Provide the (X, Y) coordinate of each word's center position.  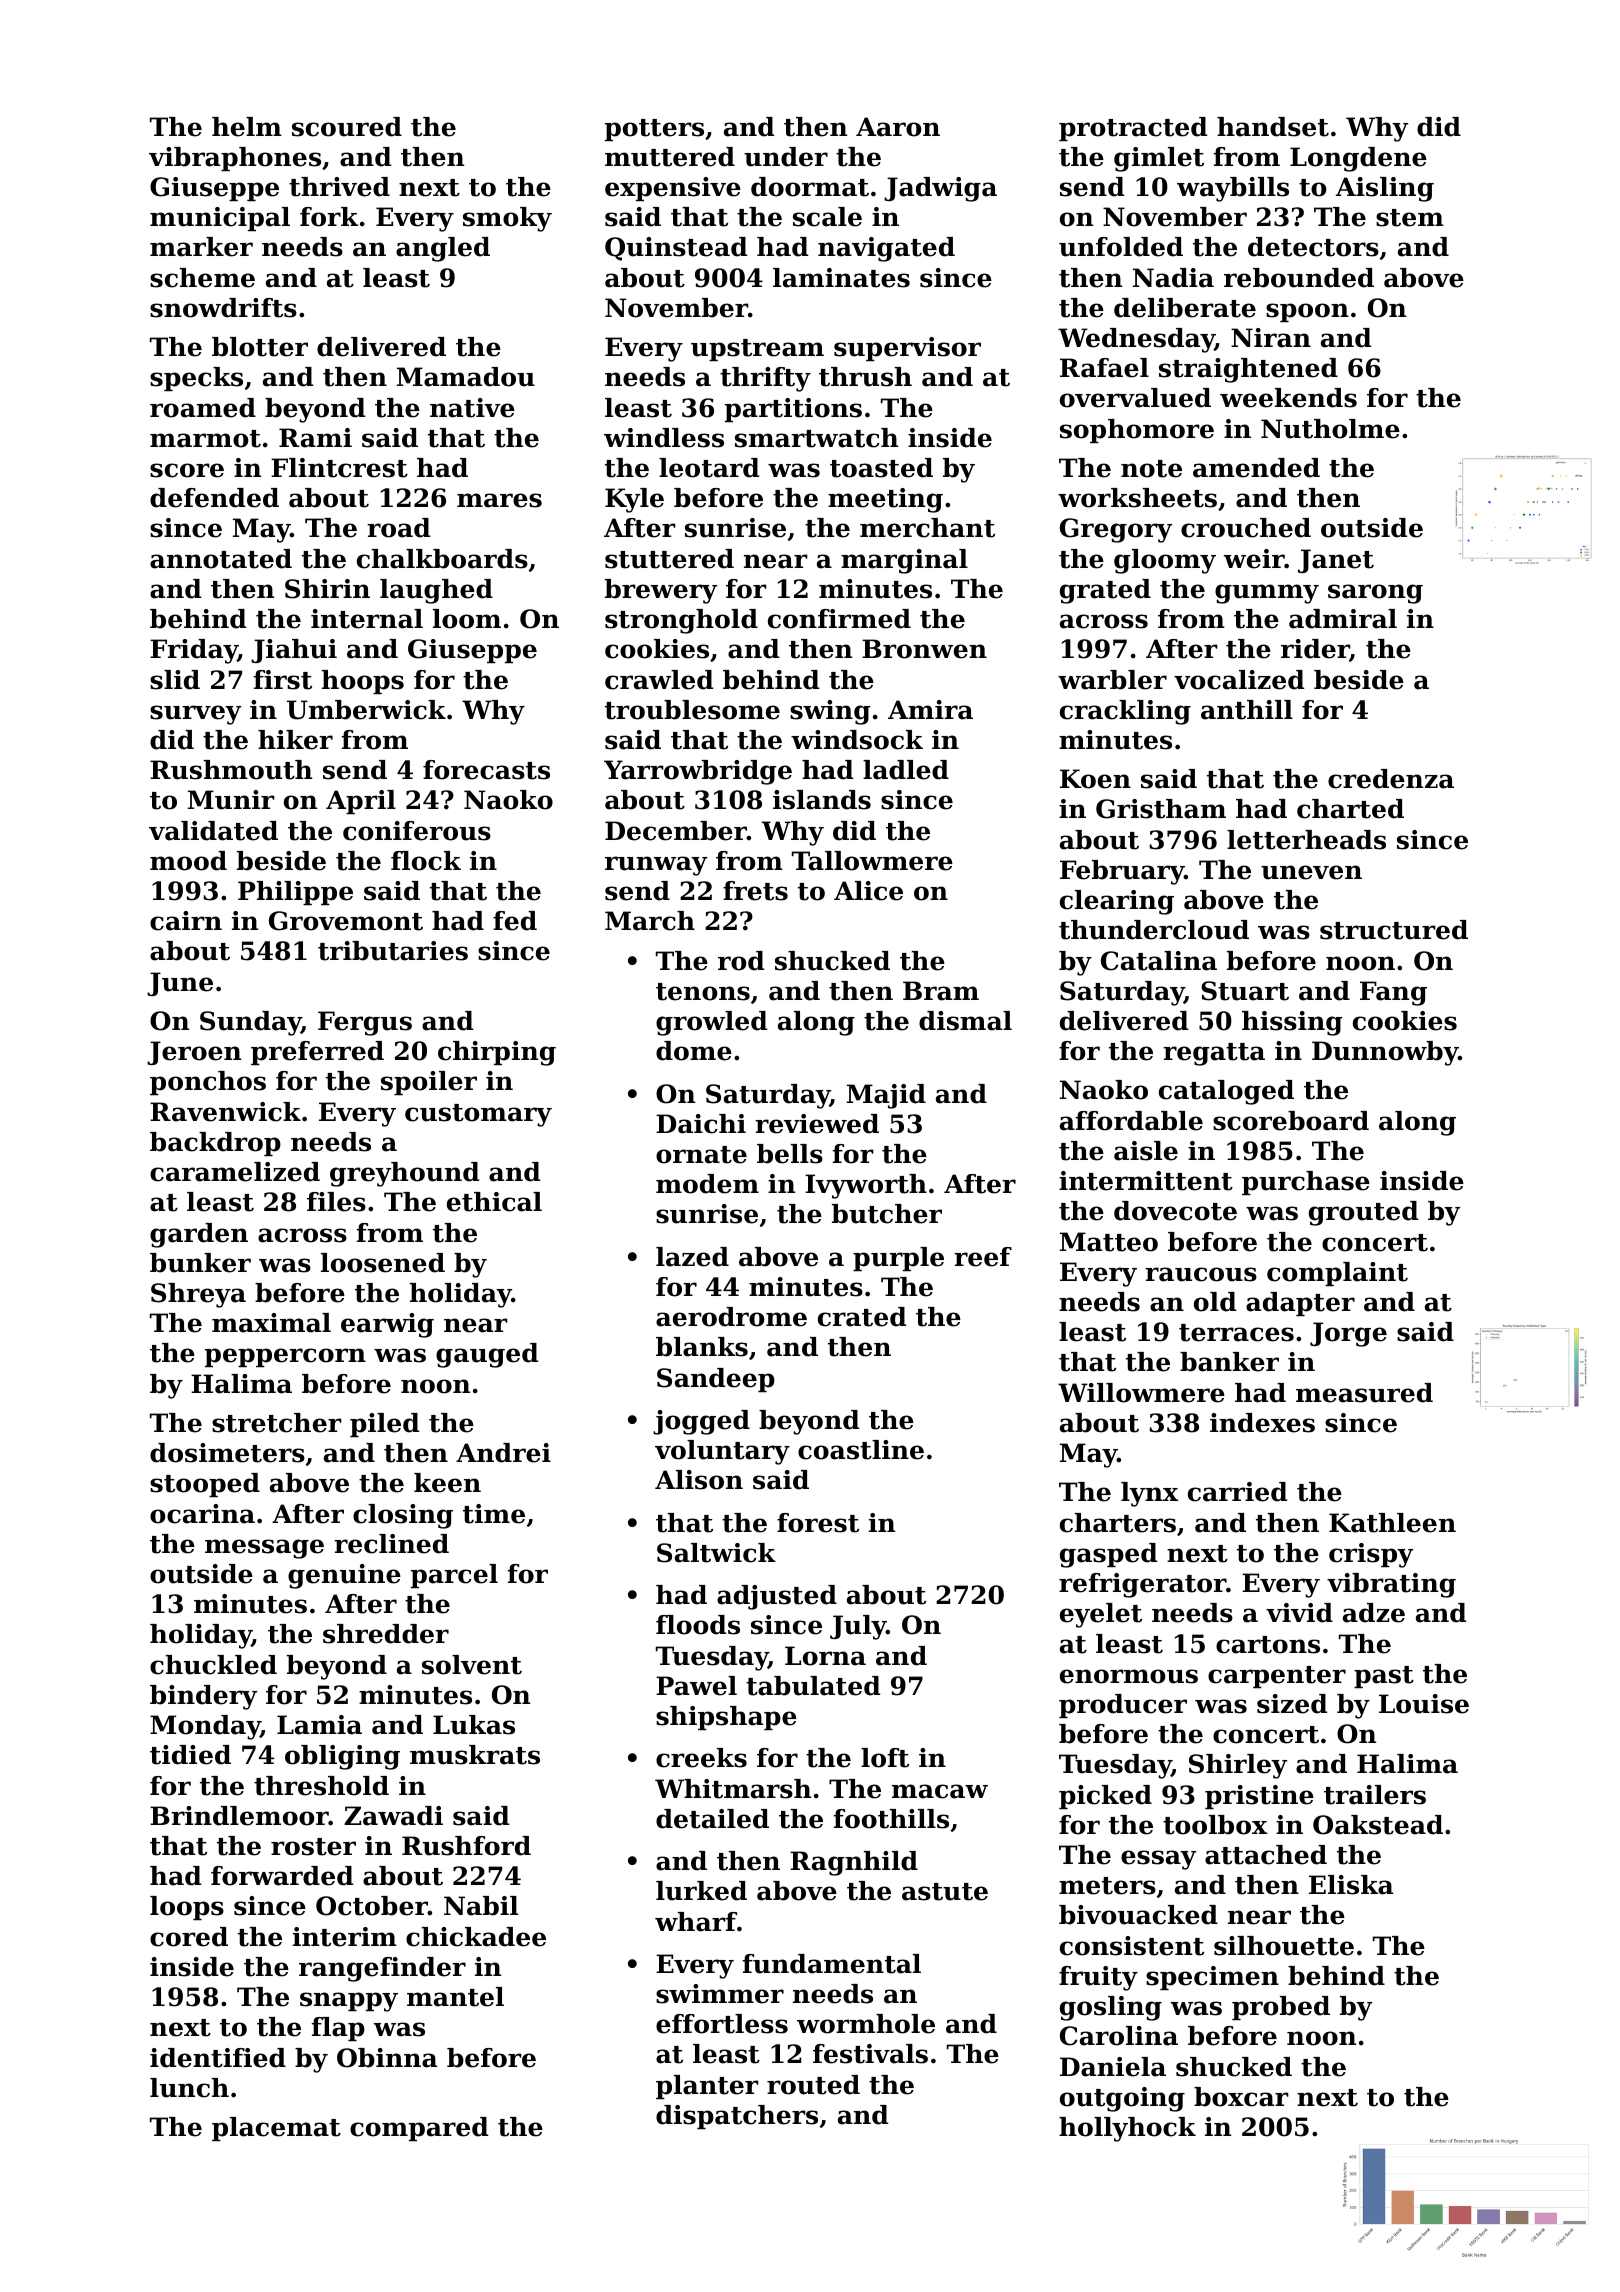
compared (419, 2129)
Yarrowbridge (698, 772)
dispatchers (737, 2117)
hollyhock (1127, 2129)
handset (1273, 127)
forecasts (486, 770)
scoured (347, 127)
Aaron (898, 127)
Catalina (1159, 961)
